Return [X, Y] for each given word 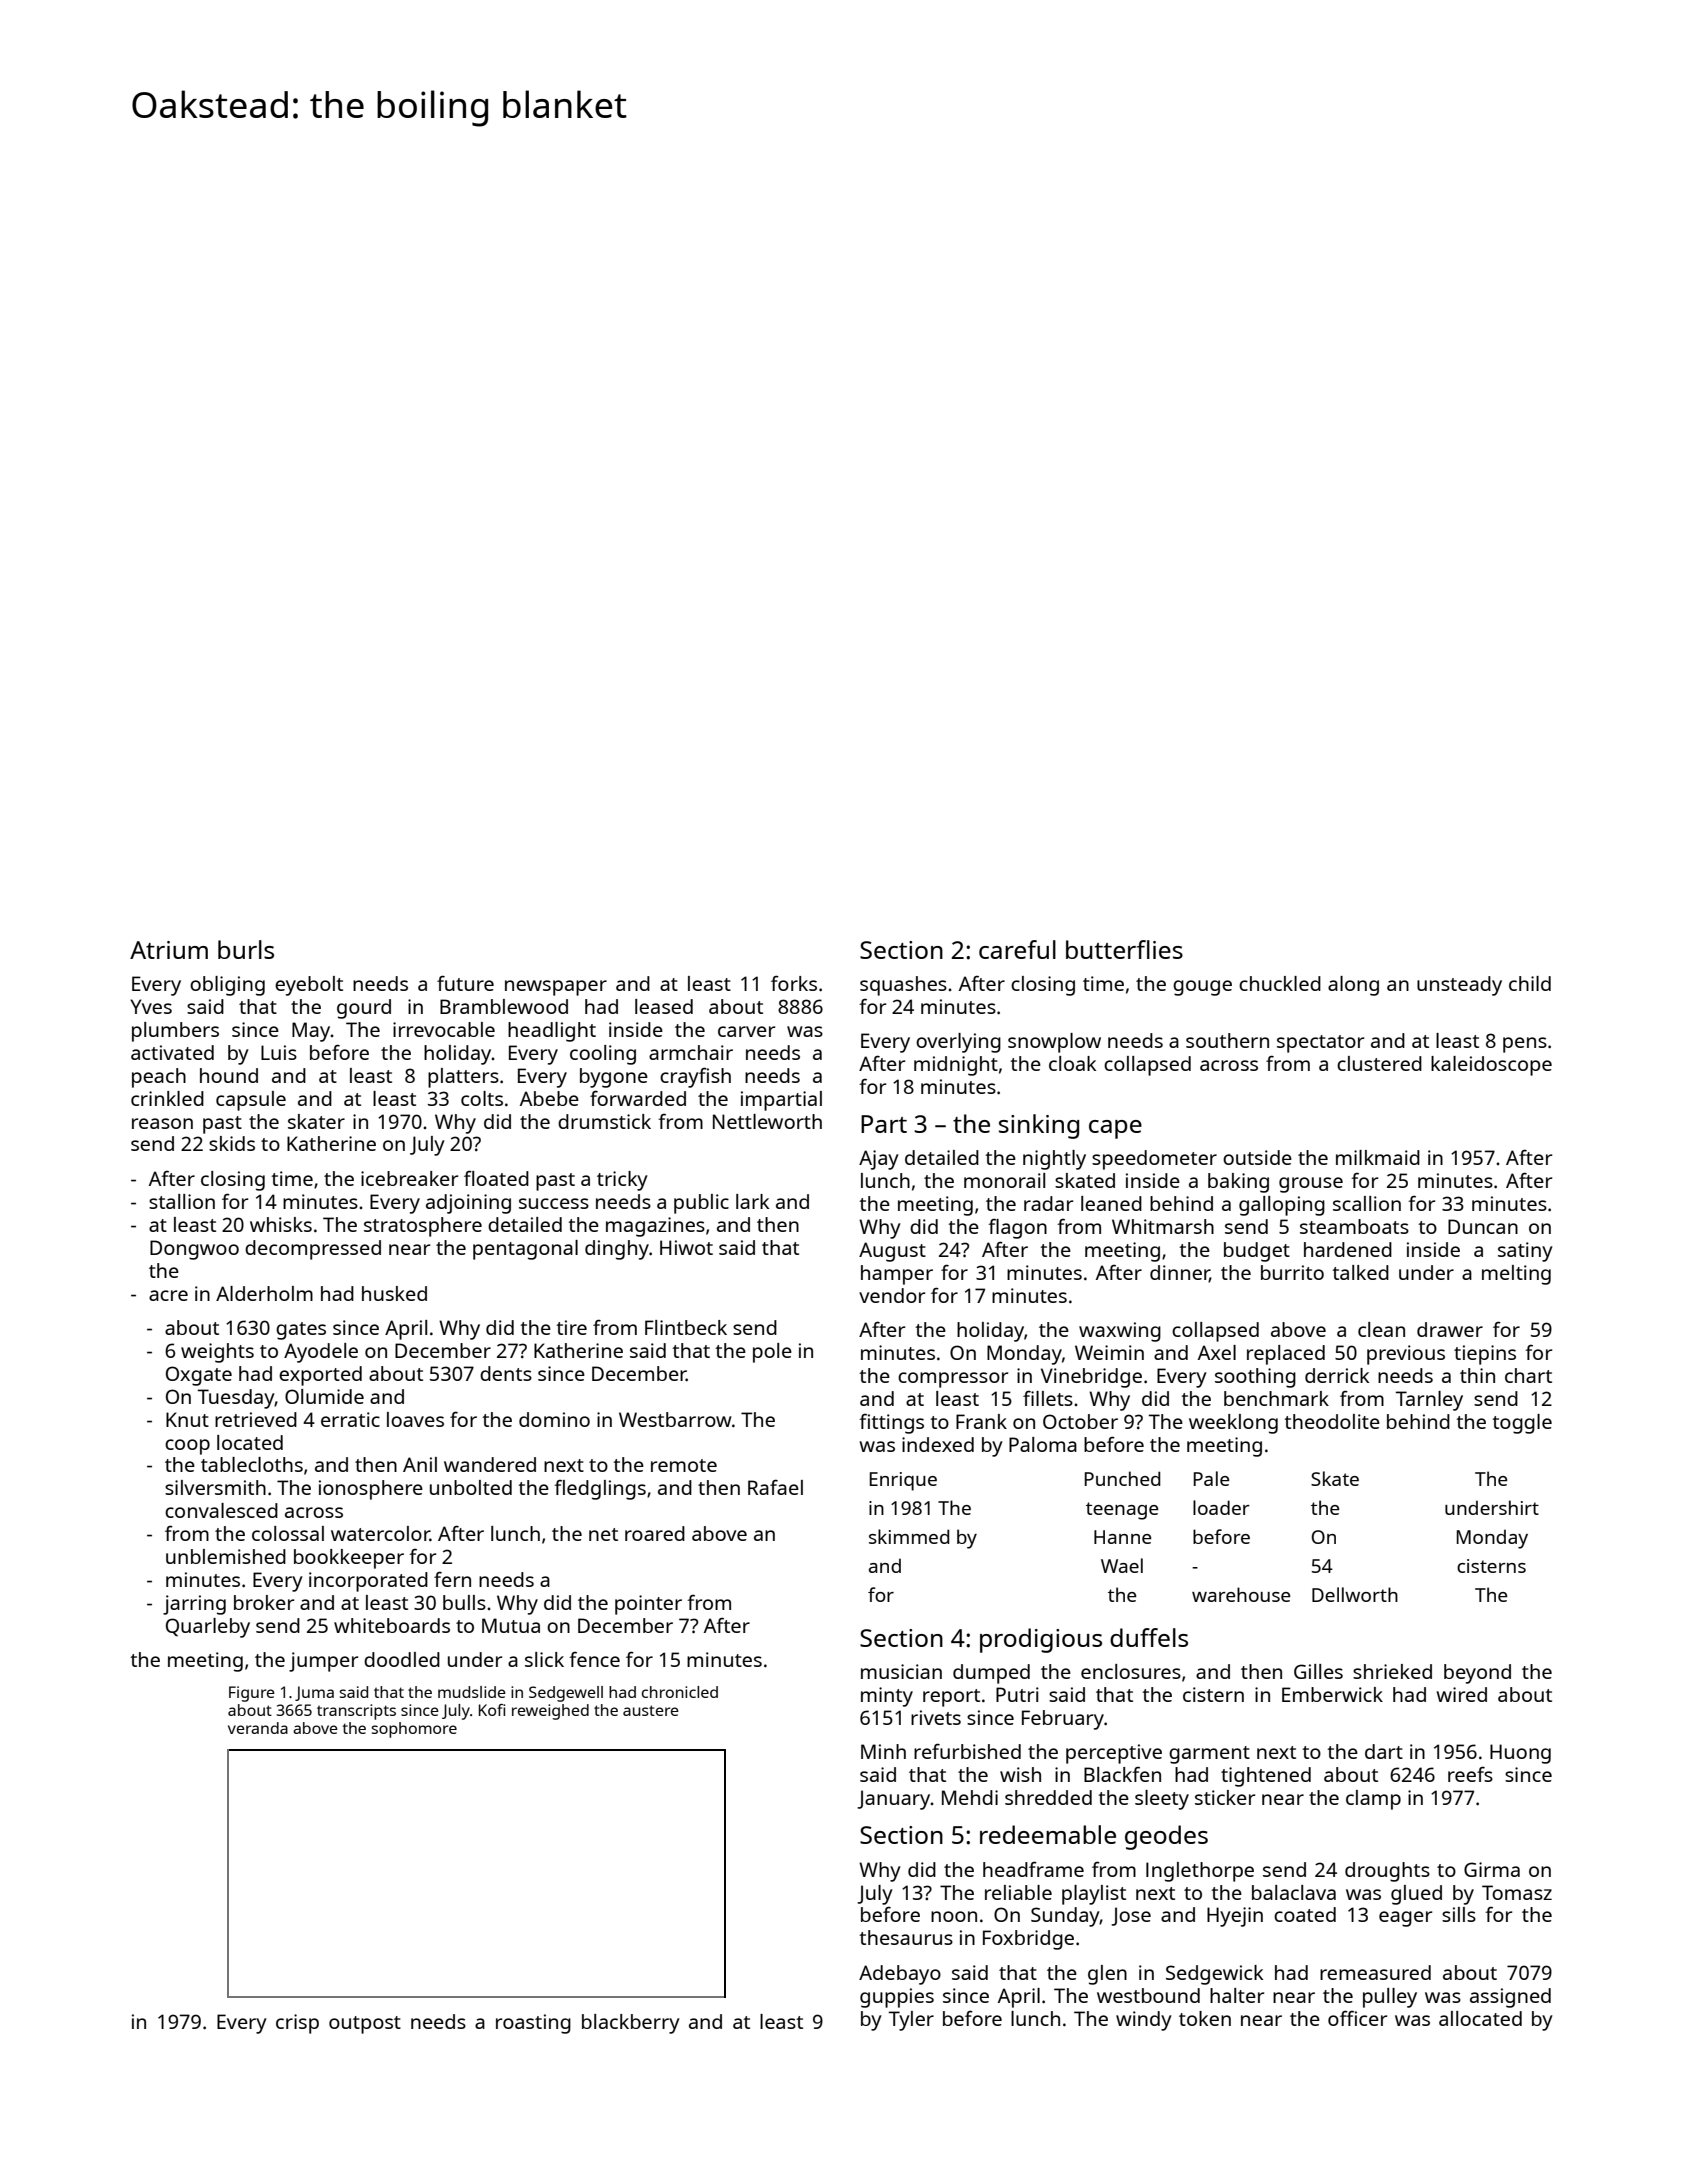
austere [651, 1710]
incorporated [368, 1582]
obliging [227, 986]
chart [1528, 1375]
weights [217, 1353]
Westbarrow [675, 1419]
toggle [1522, 1424]
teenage [1122, 1511]
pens [1525, 1045]
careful [1017, 949]
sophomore [414, 1730]
